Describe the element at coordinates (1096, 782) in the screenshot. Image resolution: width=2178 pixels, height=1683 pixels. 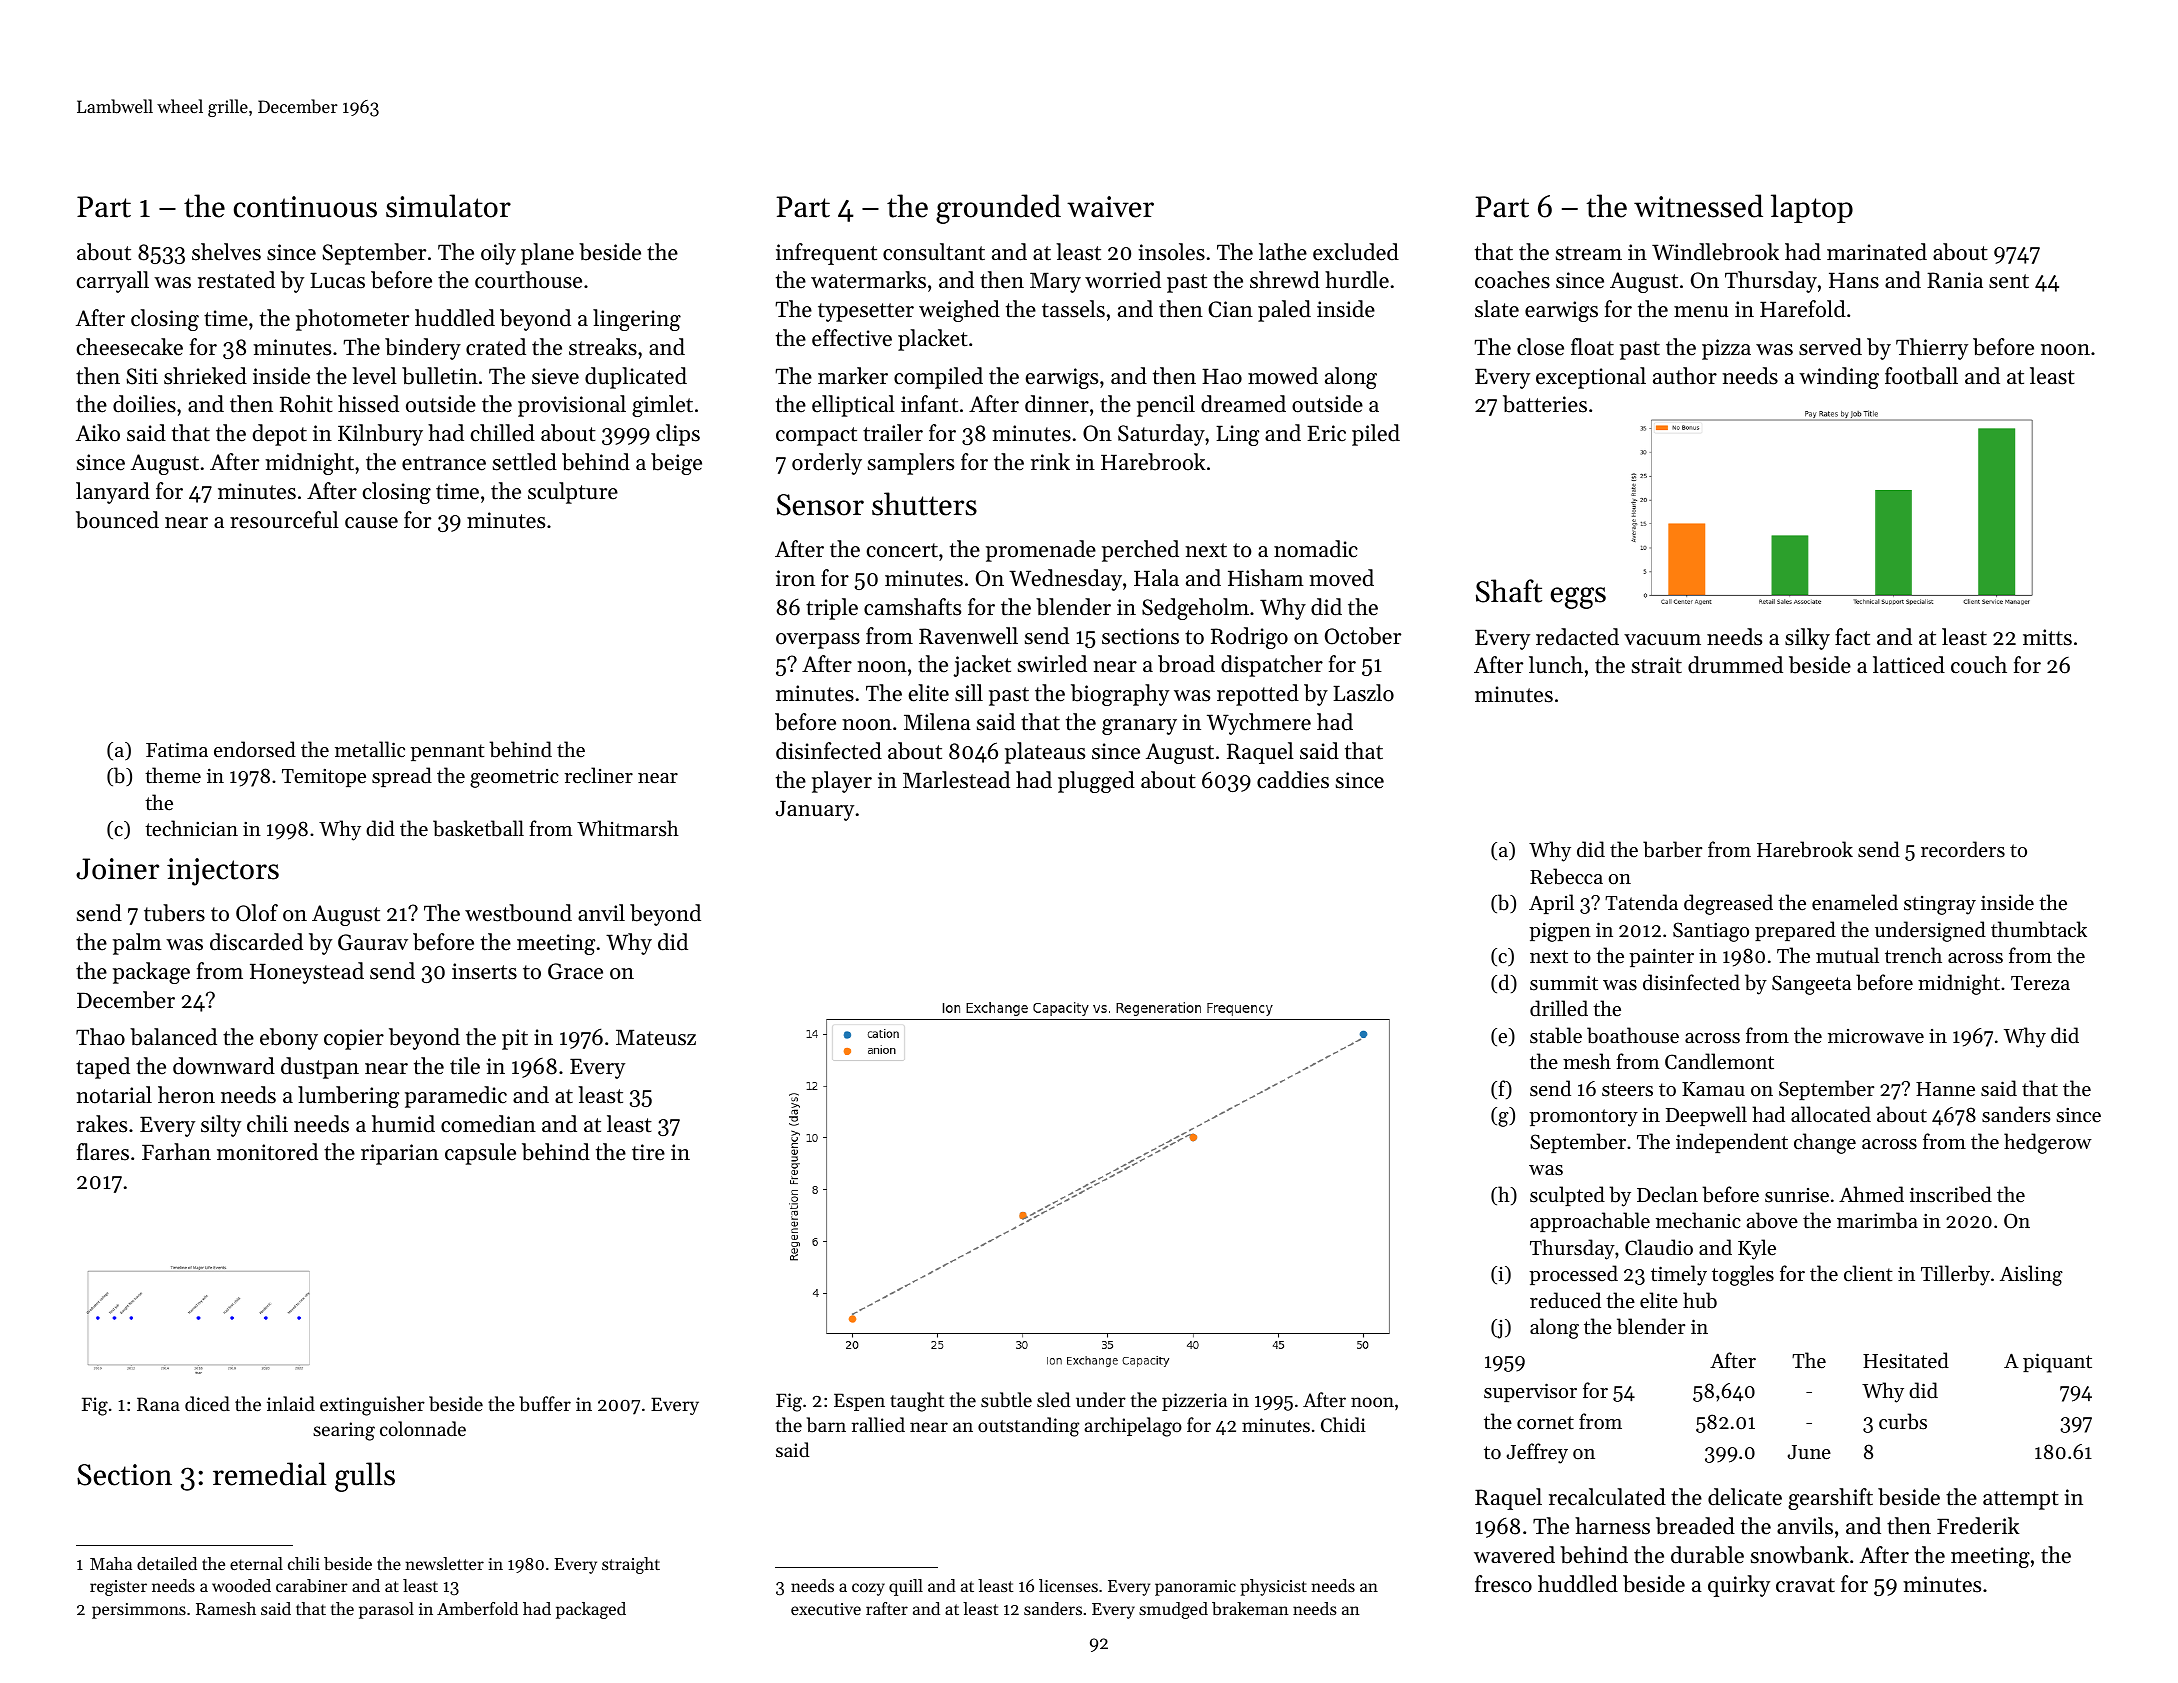
I see `plugged` at that location.
